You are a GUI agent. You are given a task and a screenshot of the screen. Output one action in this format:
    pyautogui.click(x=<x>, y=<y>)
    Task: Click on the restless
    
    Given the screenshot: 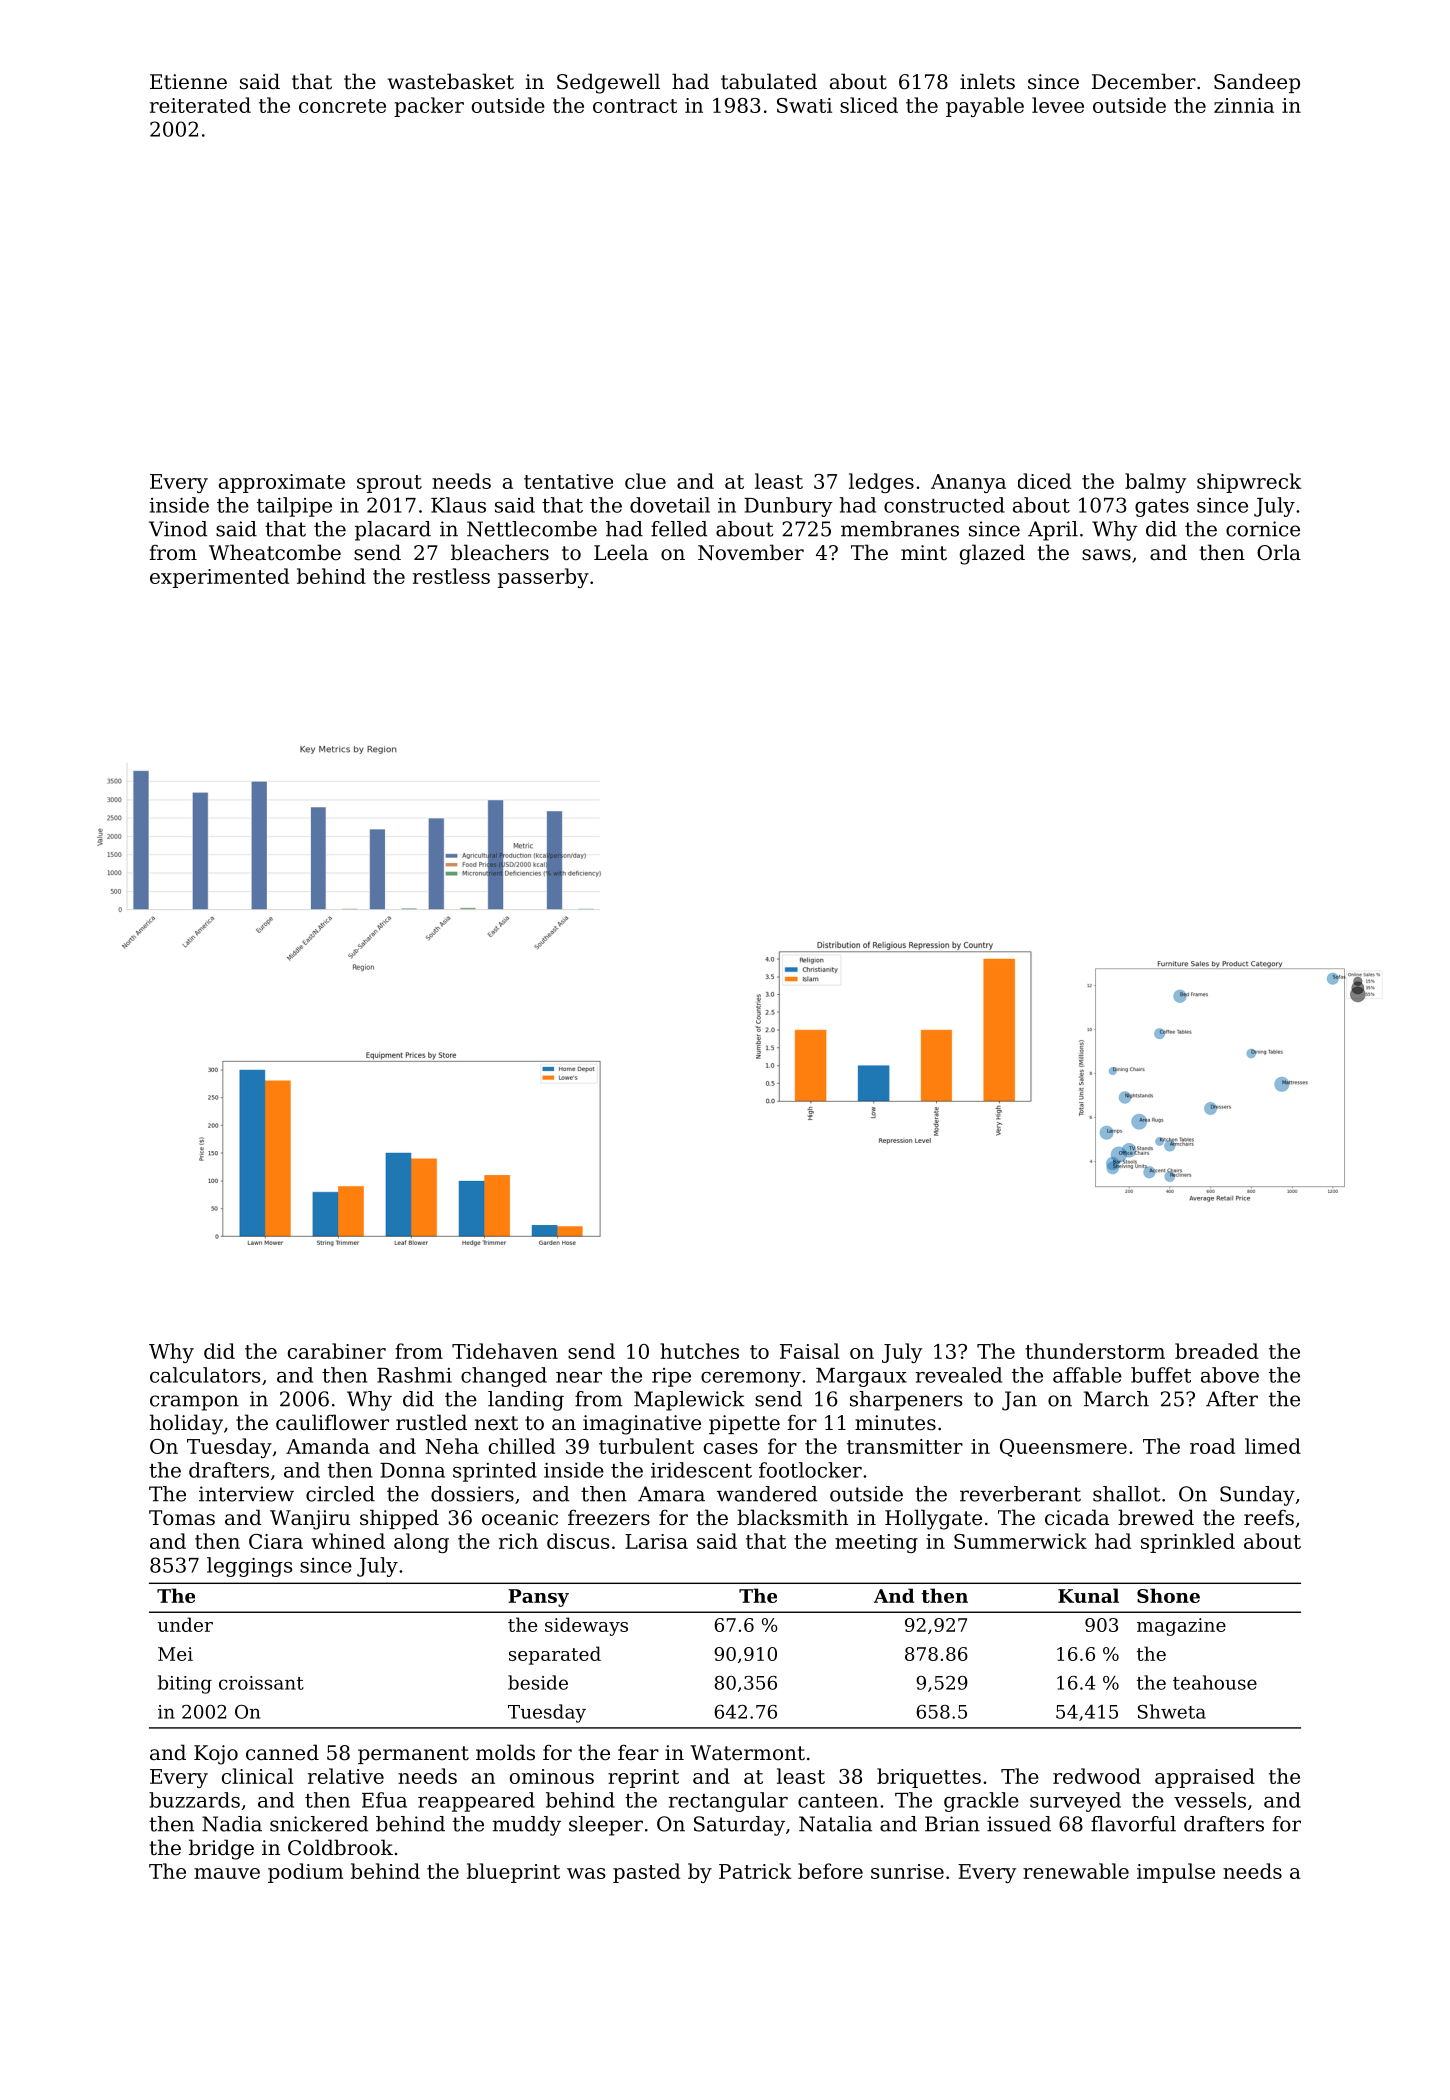 What is the action you would take?
    pyautogui.click(x=451, y=576)
